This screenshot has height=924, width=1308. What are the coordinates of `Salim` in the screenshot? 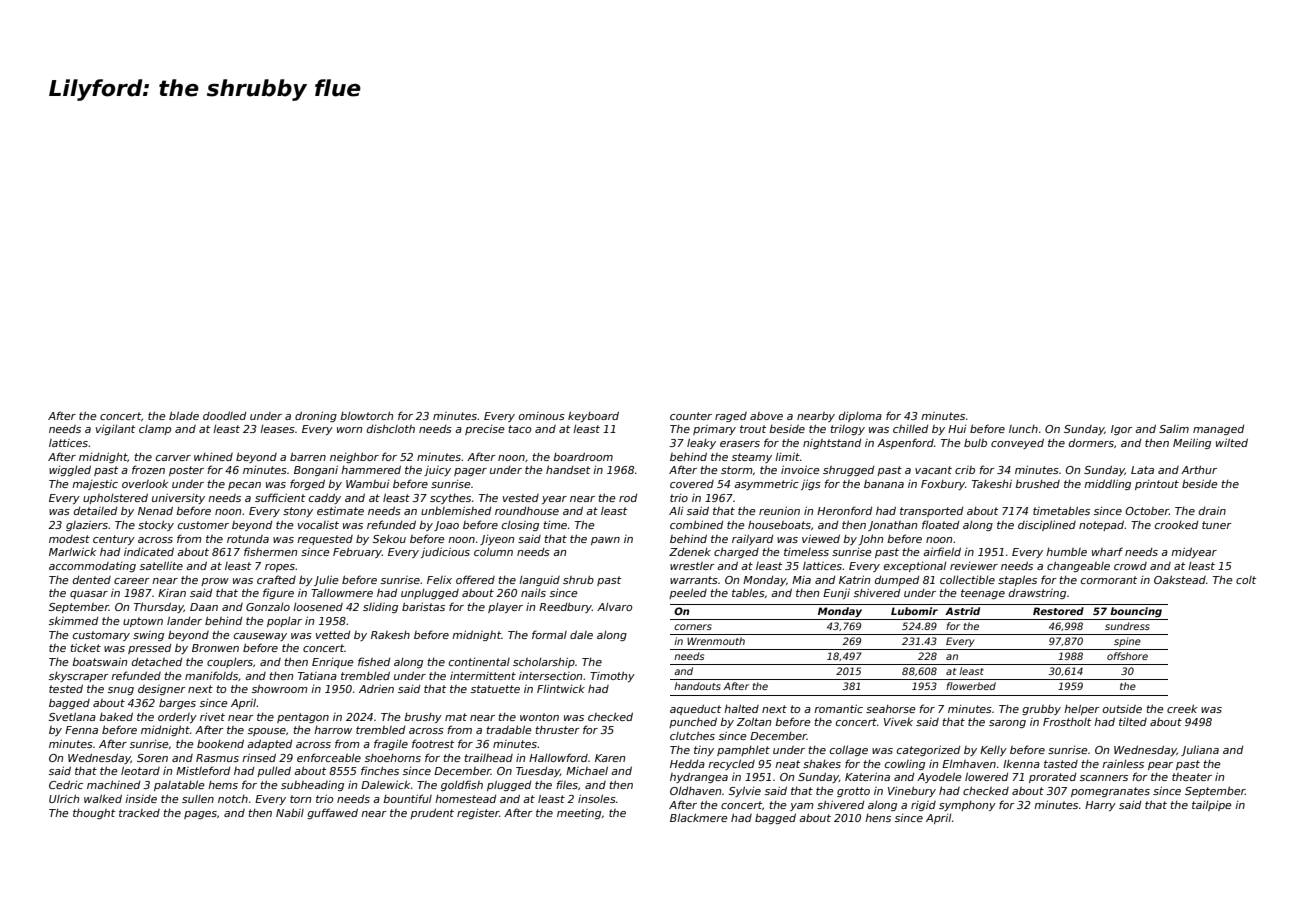 It's located at (1174, 429).
